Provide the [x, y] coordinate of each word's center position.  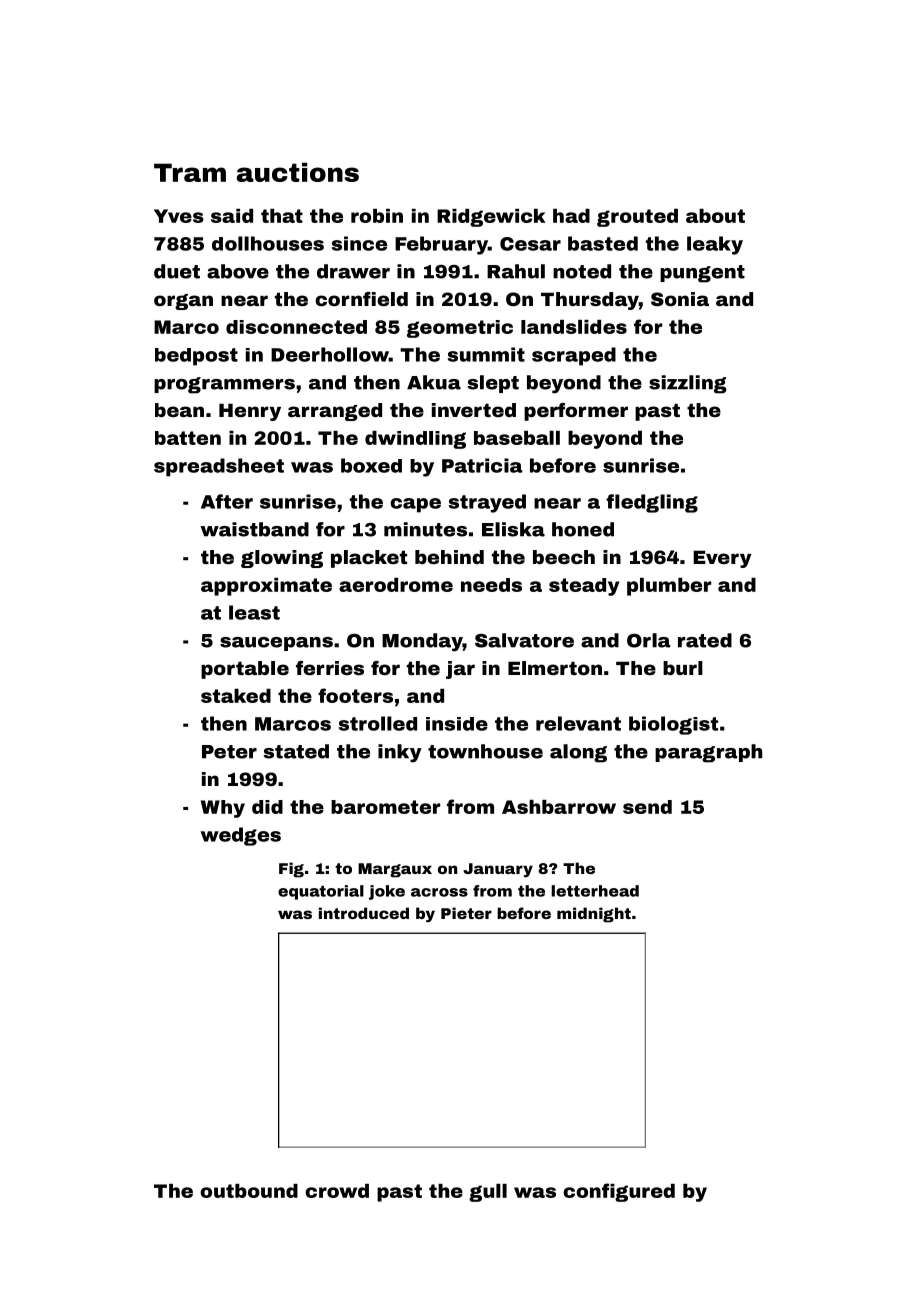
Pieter [466, 913]
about [715, 216]
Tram [190, 172]
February [441, 245]
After [227, 501]
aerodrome [396, 585]
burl [683, 668]
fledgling [652, 503]
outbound [249, 1191]
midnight [594, 915]
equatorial [321, 892]
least [254, 612]
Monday [422, 642]
